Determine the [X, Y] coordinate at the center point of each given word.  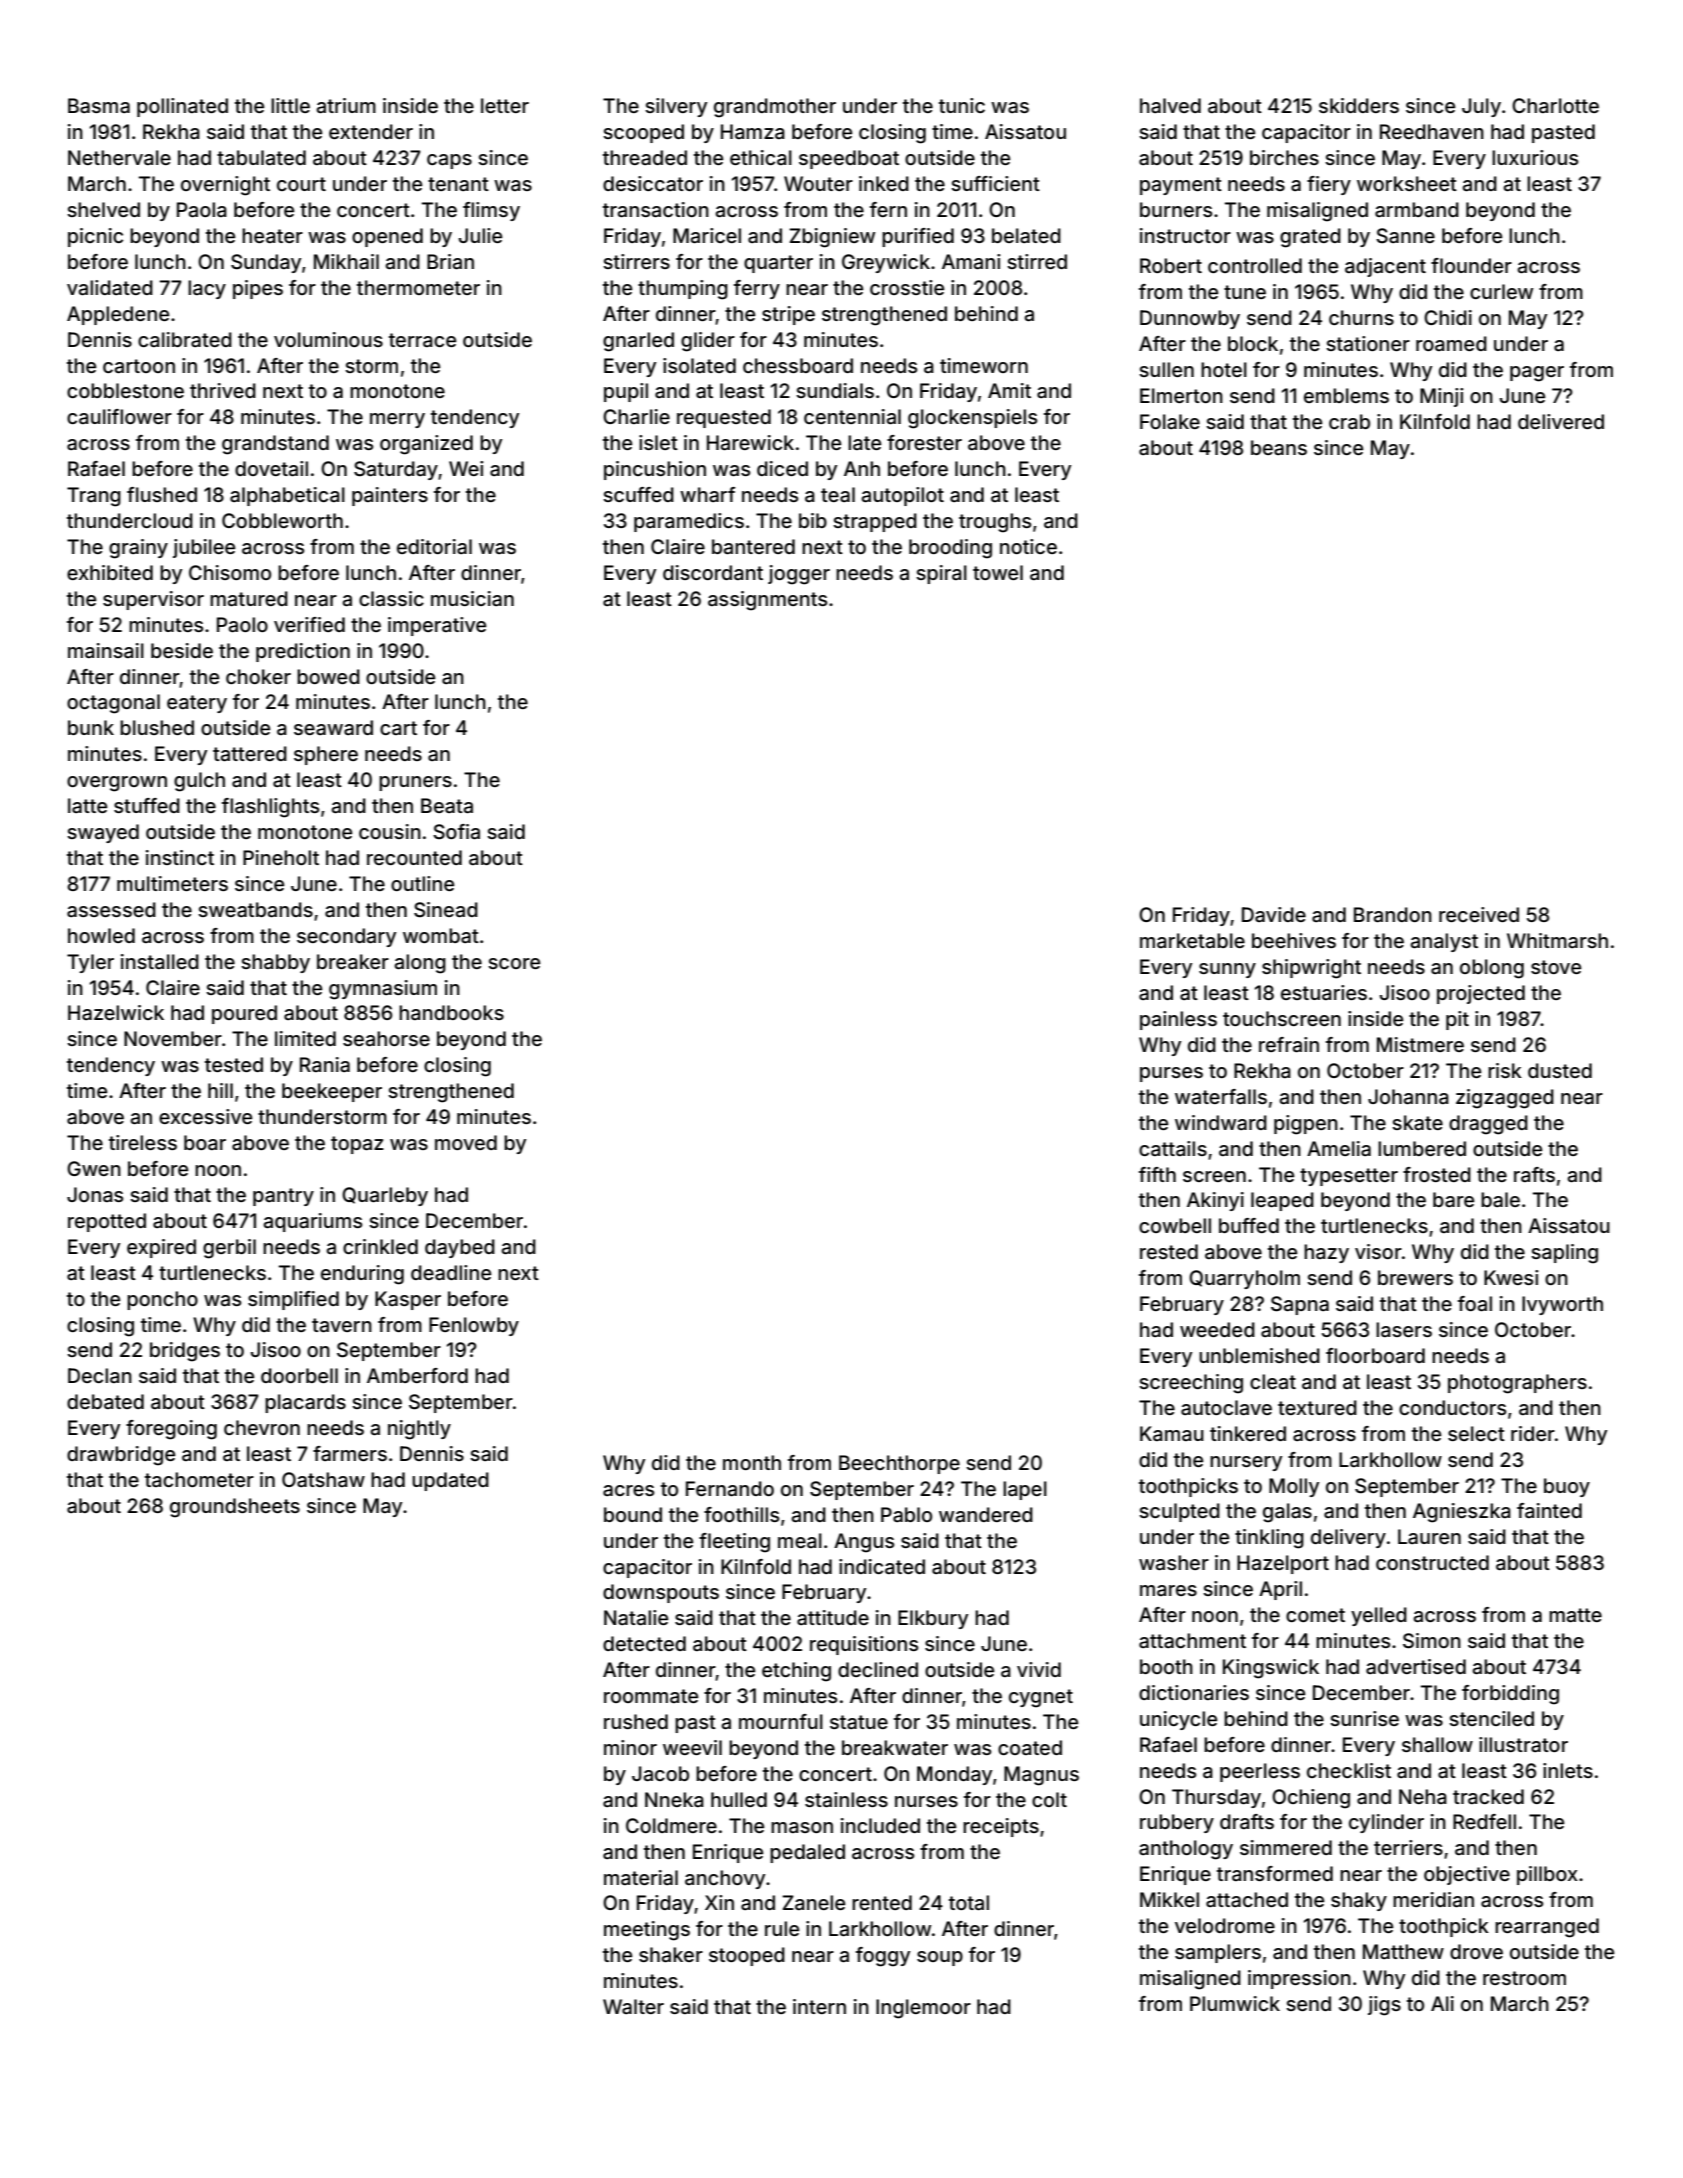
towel [998, 572]
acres [628, 1490]
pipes [258, 289]
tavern [342, 1325]
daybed [460, 1248]
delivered [1561, 421]
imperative [437, 626]
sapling [1564, 1254]
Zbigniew [832, 238]
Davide [1274, 914]
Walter [633, 2006]
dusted [1560, 1070]
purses [1171, 1074]
